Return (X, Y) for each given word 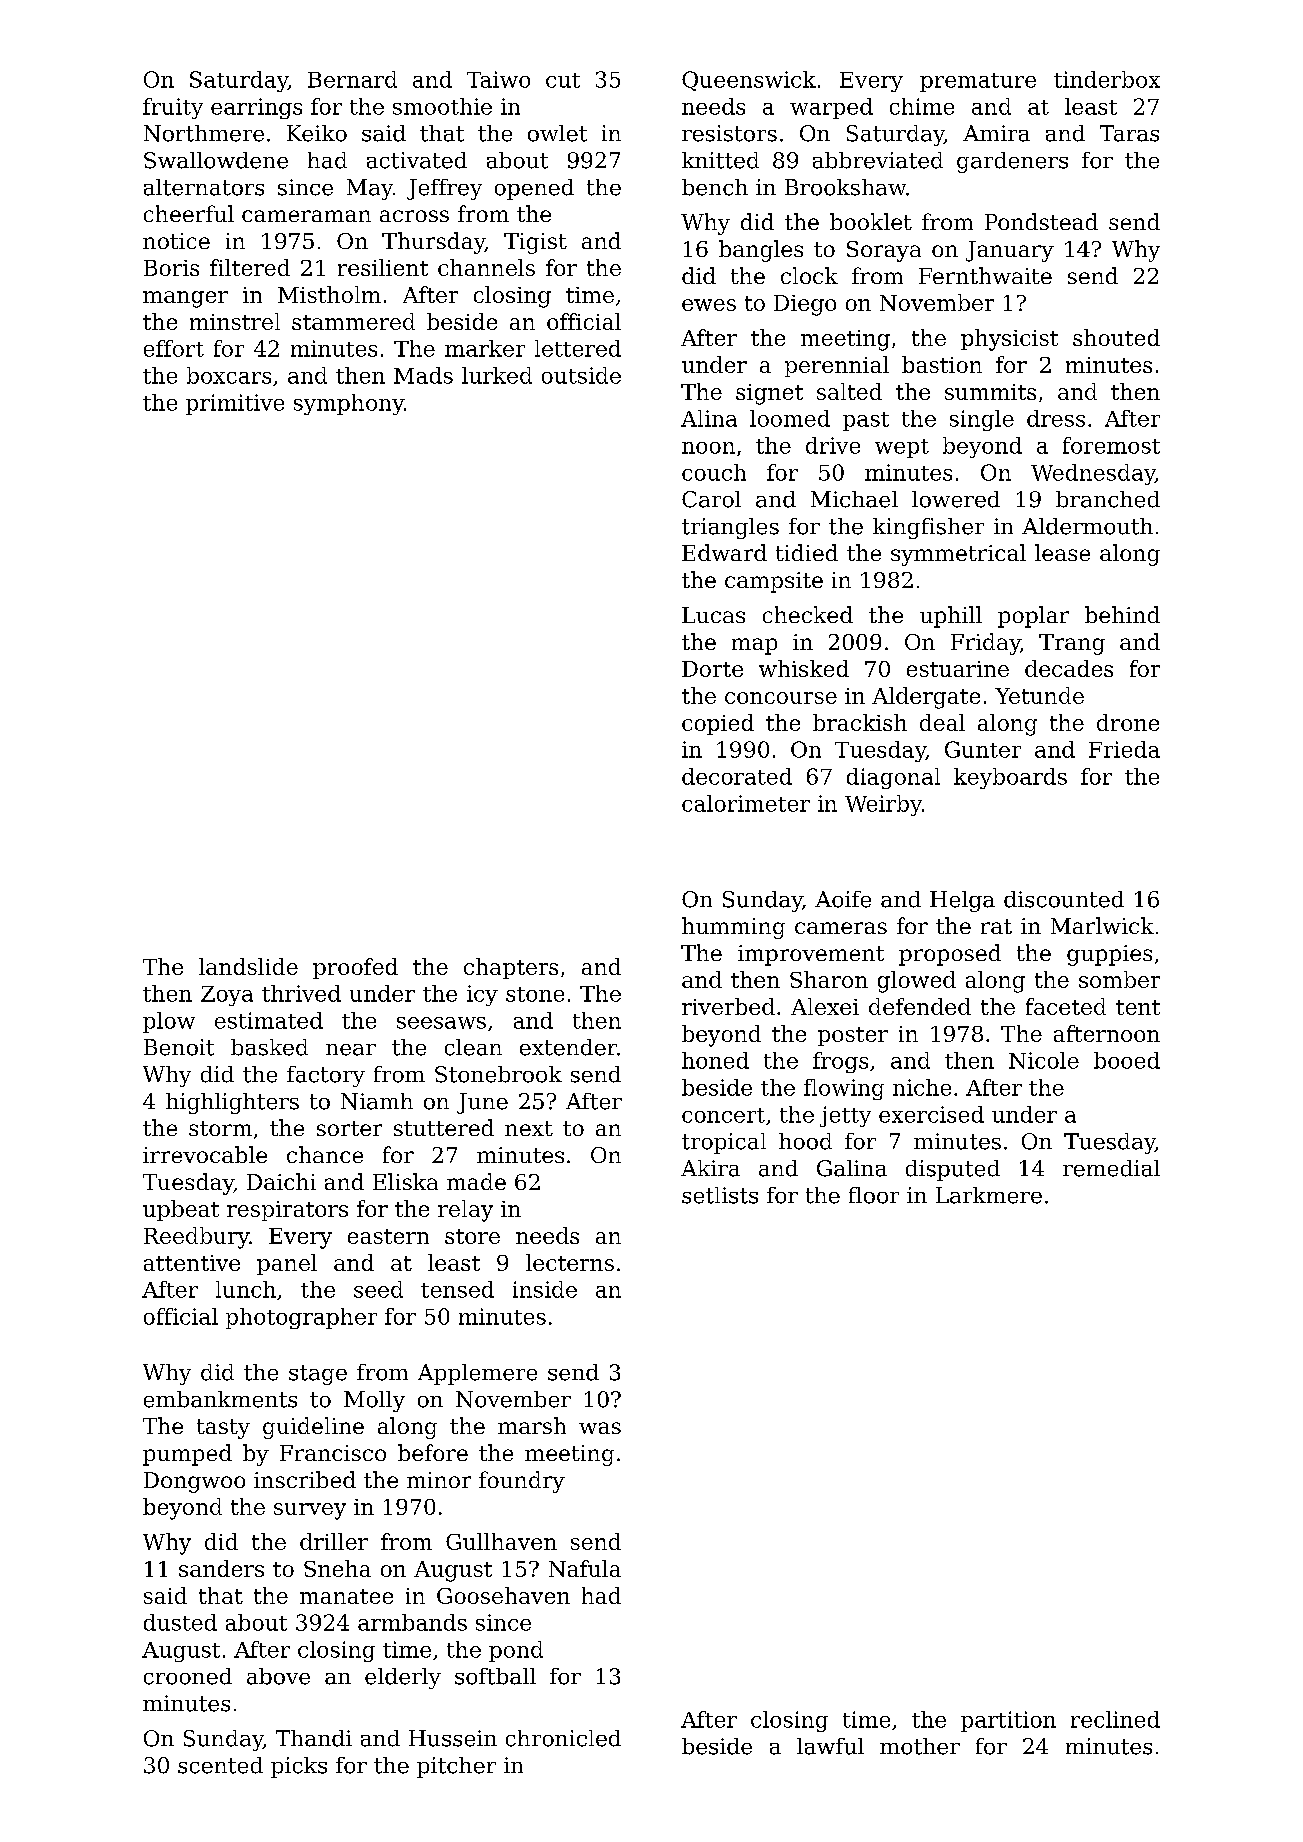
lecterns (570, 1262)
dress (1056, 418)
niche (922, 1087)
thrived (301, 993)
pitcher (456, 1767)
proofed (355, 968)
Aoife (843, 899)
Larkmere (989, 1195)
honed (715, 1060)
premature (978, 82)
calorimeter (746, 803)
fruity (173, 108)
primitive (235, 404)
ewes (709, 305)
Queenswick (749, 81)
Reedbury (196, 1238)
